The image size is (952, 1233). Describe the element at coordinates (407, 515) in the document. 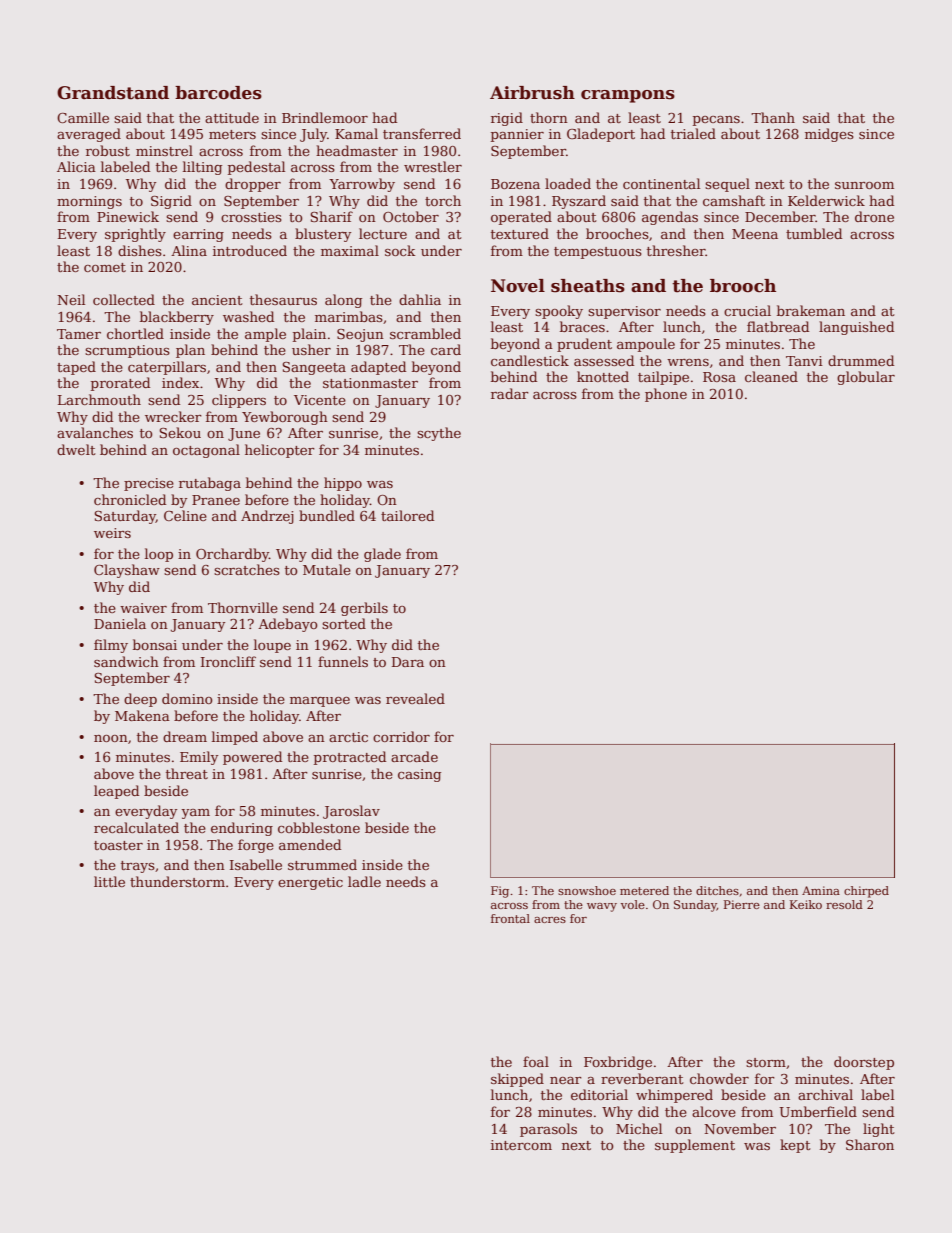

I see `tailored` at that location.
